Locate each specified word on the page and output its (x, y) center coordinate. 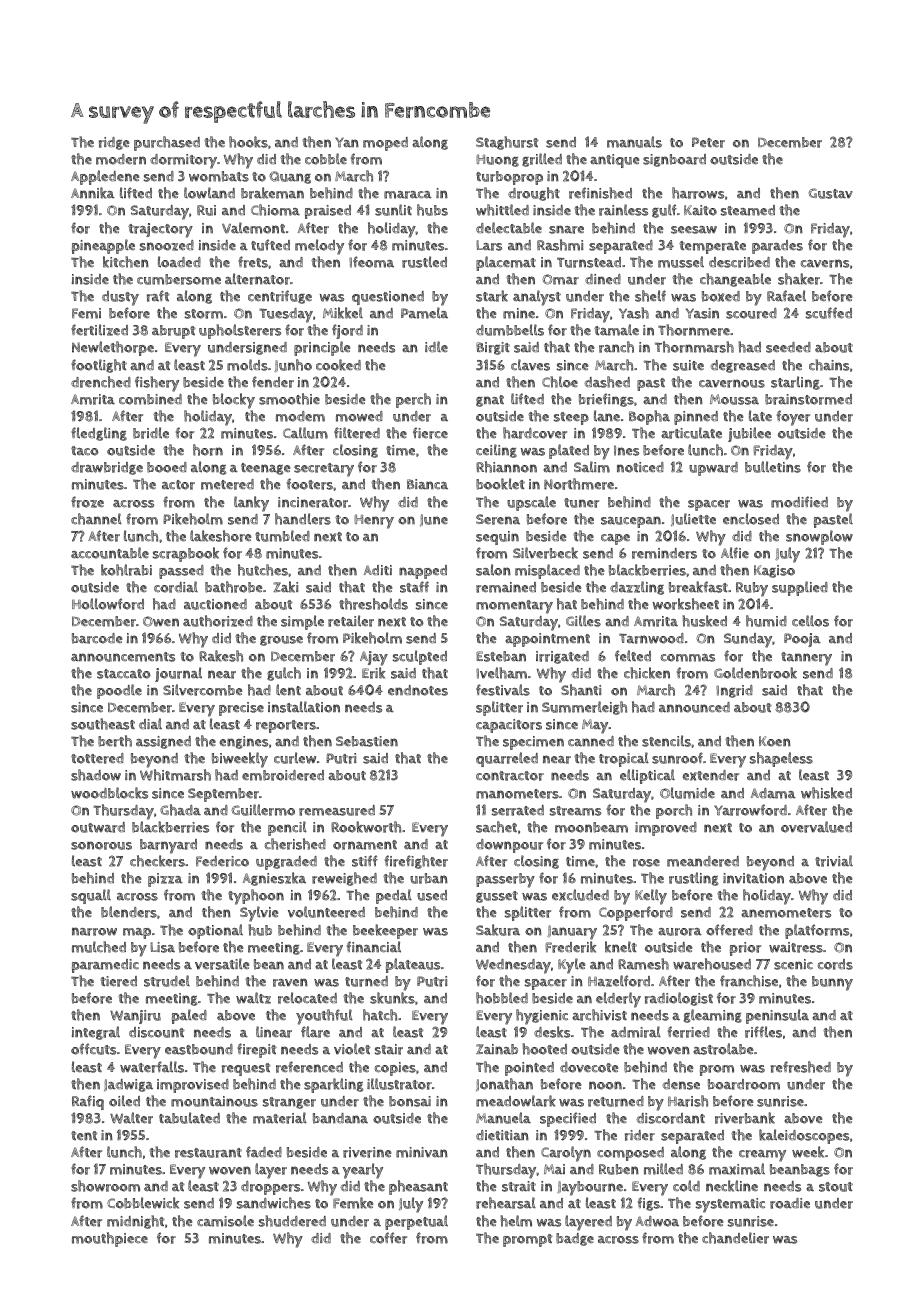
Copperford (636, 913)
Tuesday (286, 315)
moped (385, 144)
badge (575, 1239)
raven (290, 982)
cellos (810, 621)
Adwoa (657, 1221)
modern (121, 159)
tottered (97, 758)
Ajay (374, 658)
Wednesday (513, 966)
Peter (708, 142)
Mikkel (343, 313)
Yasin (702, 313)
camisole (225, 1221)
